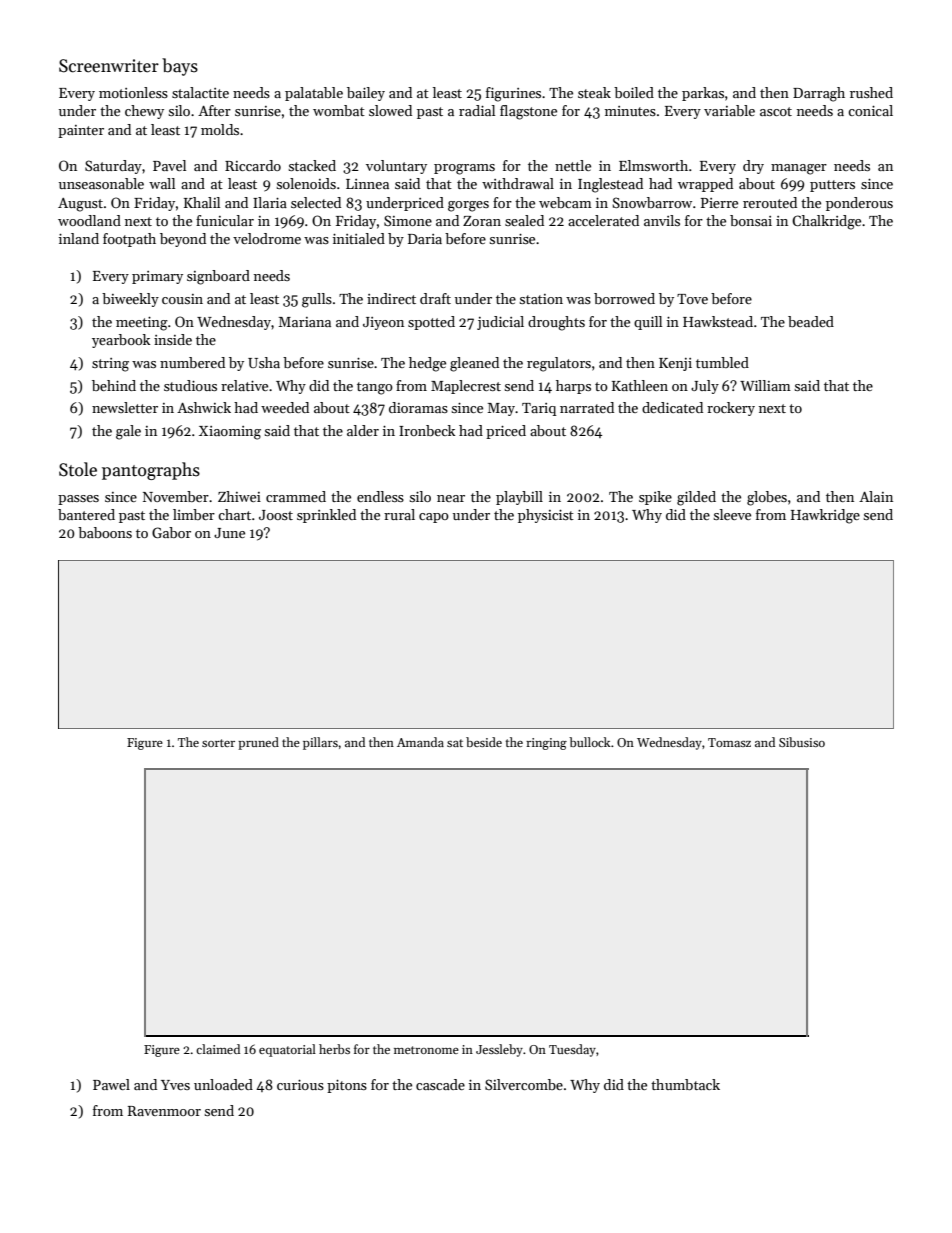 The width and height of the page is (952, 1233). What do you see at coordinates (870, 110) in the page?
I see `conical` at bounding box center [870, 110].
